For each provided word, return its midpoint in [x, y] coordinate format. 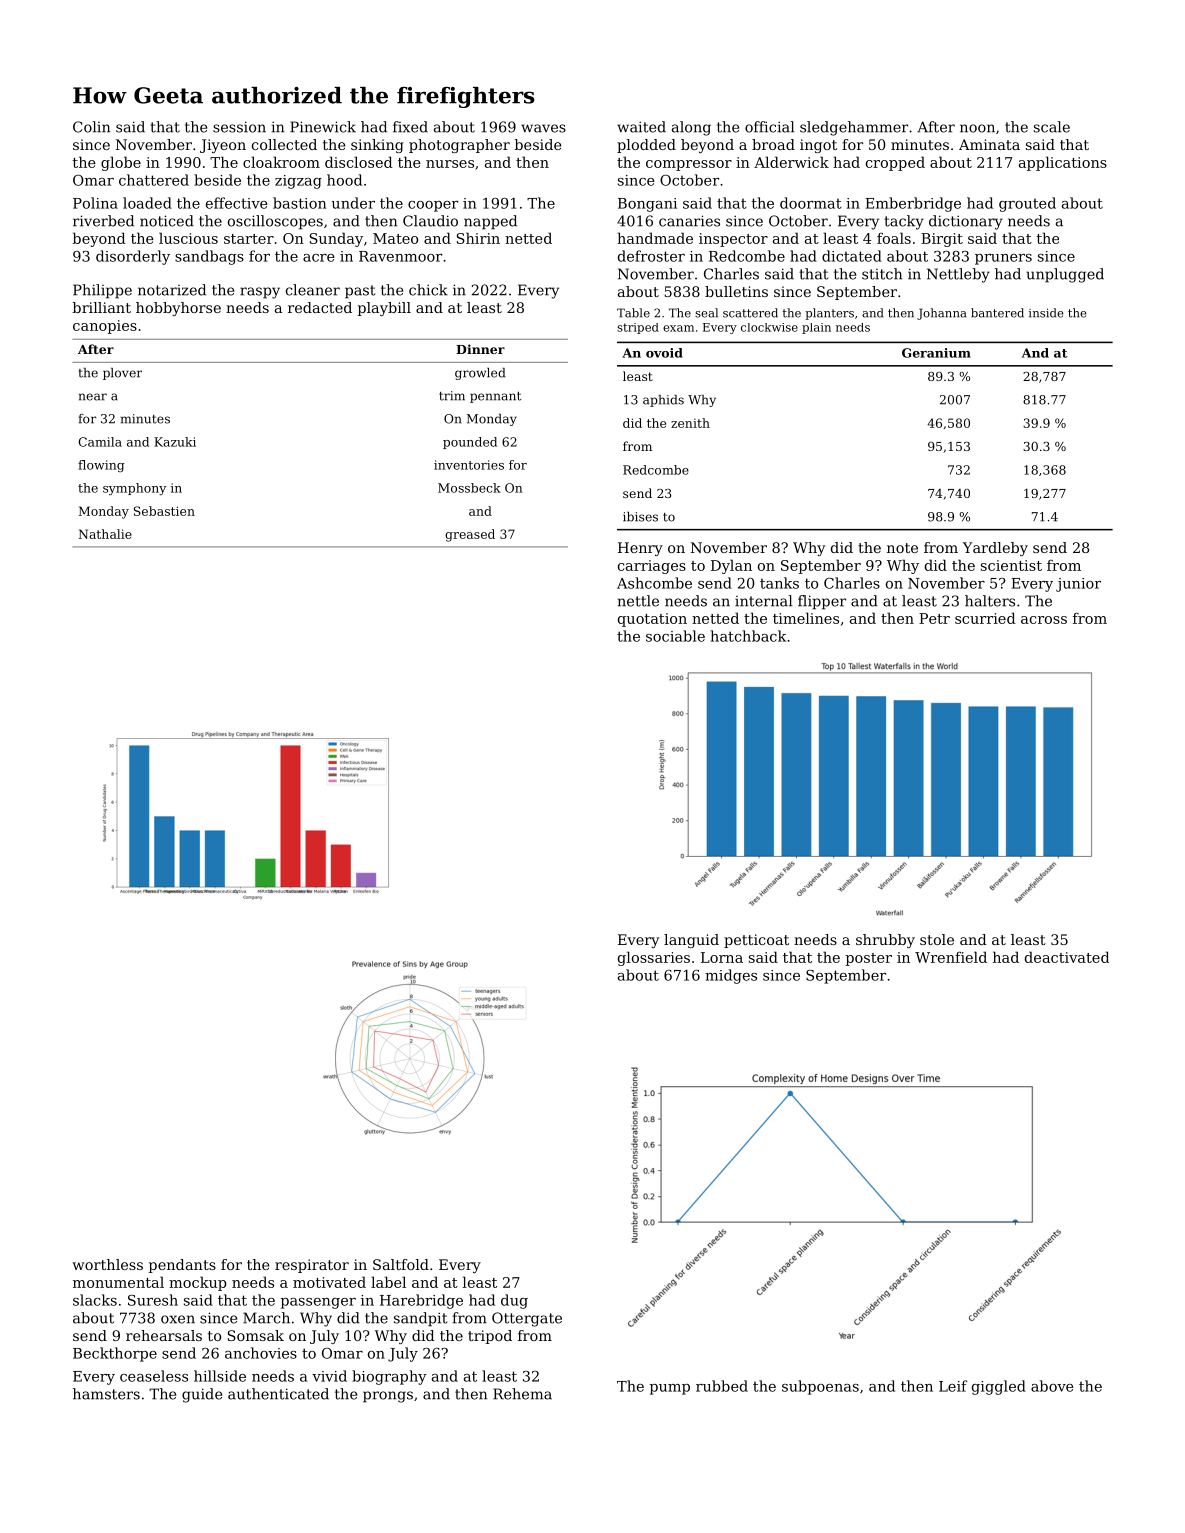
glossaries [654, 958]
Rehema [522, 1394]
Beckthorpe [115, 1354]
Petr [934, 618]
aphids [663, 401]
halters [990, 601]
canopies [105, 327]
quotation [652, 620]
